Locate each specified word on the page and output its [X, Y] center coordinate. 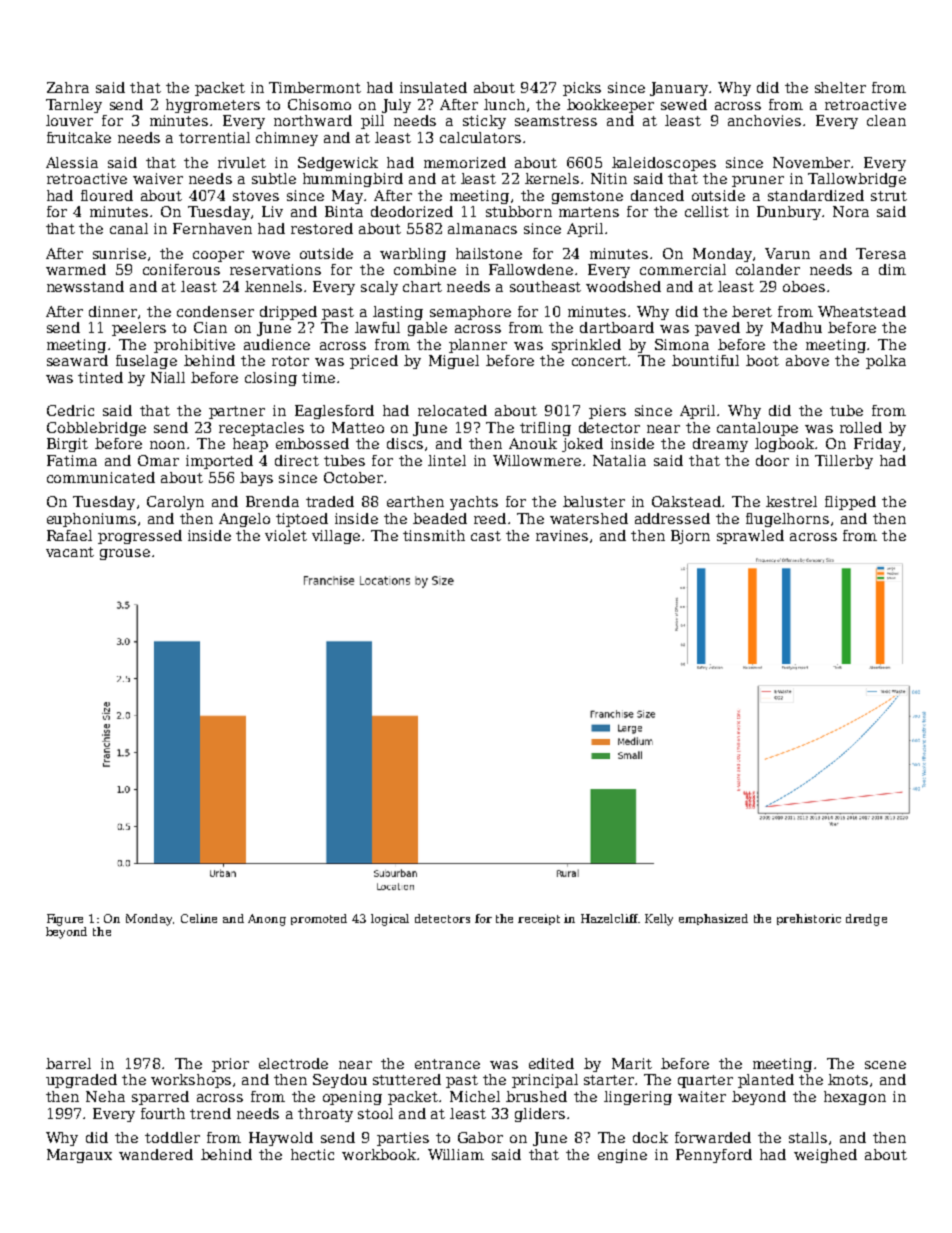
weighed [825, 1156]
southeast [545, 286]
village [336, 537]
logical [390, 920]
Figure [65, 920]
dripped [288, 313]
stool [375, 1113]
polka [886, 362]
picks [582, 89]
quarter [705, 1081]
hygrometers [213, 106]
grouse [125, 554]
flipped [850, 503]
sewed [684, 104]
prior [230, 1065]
